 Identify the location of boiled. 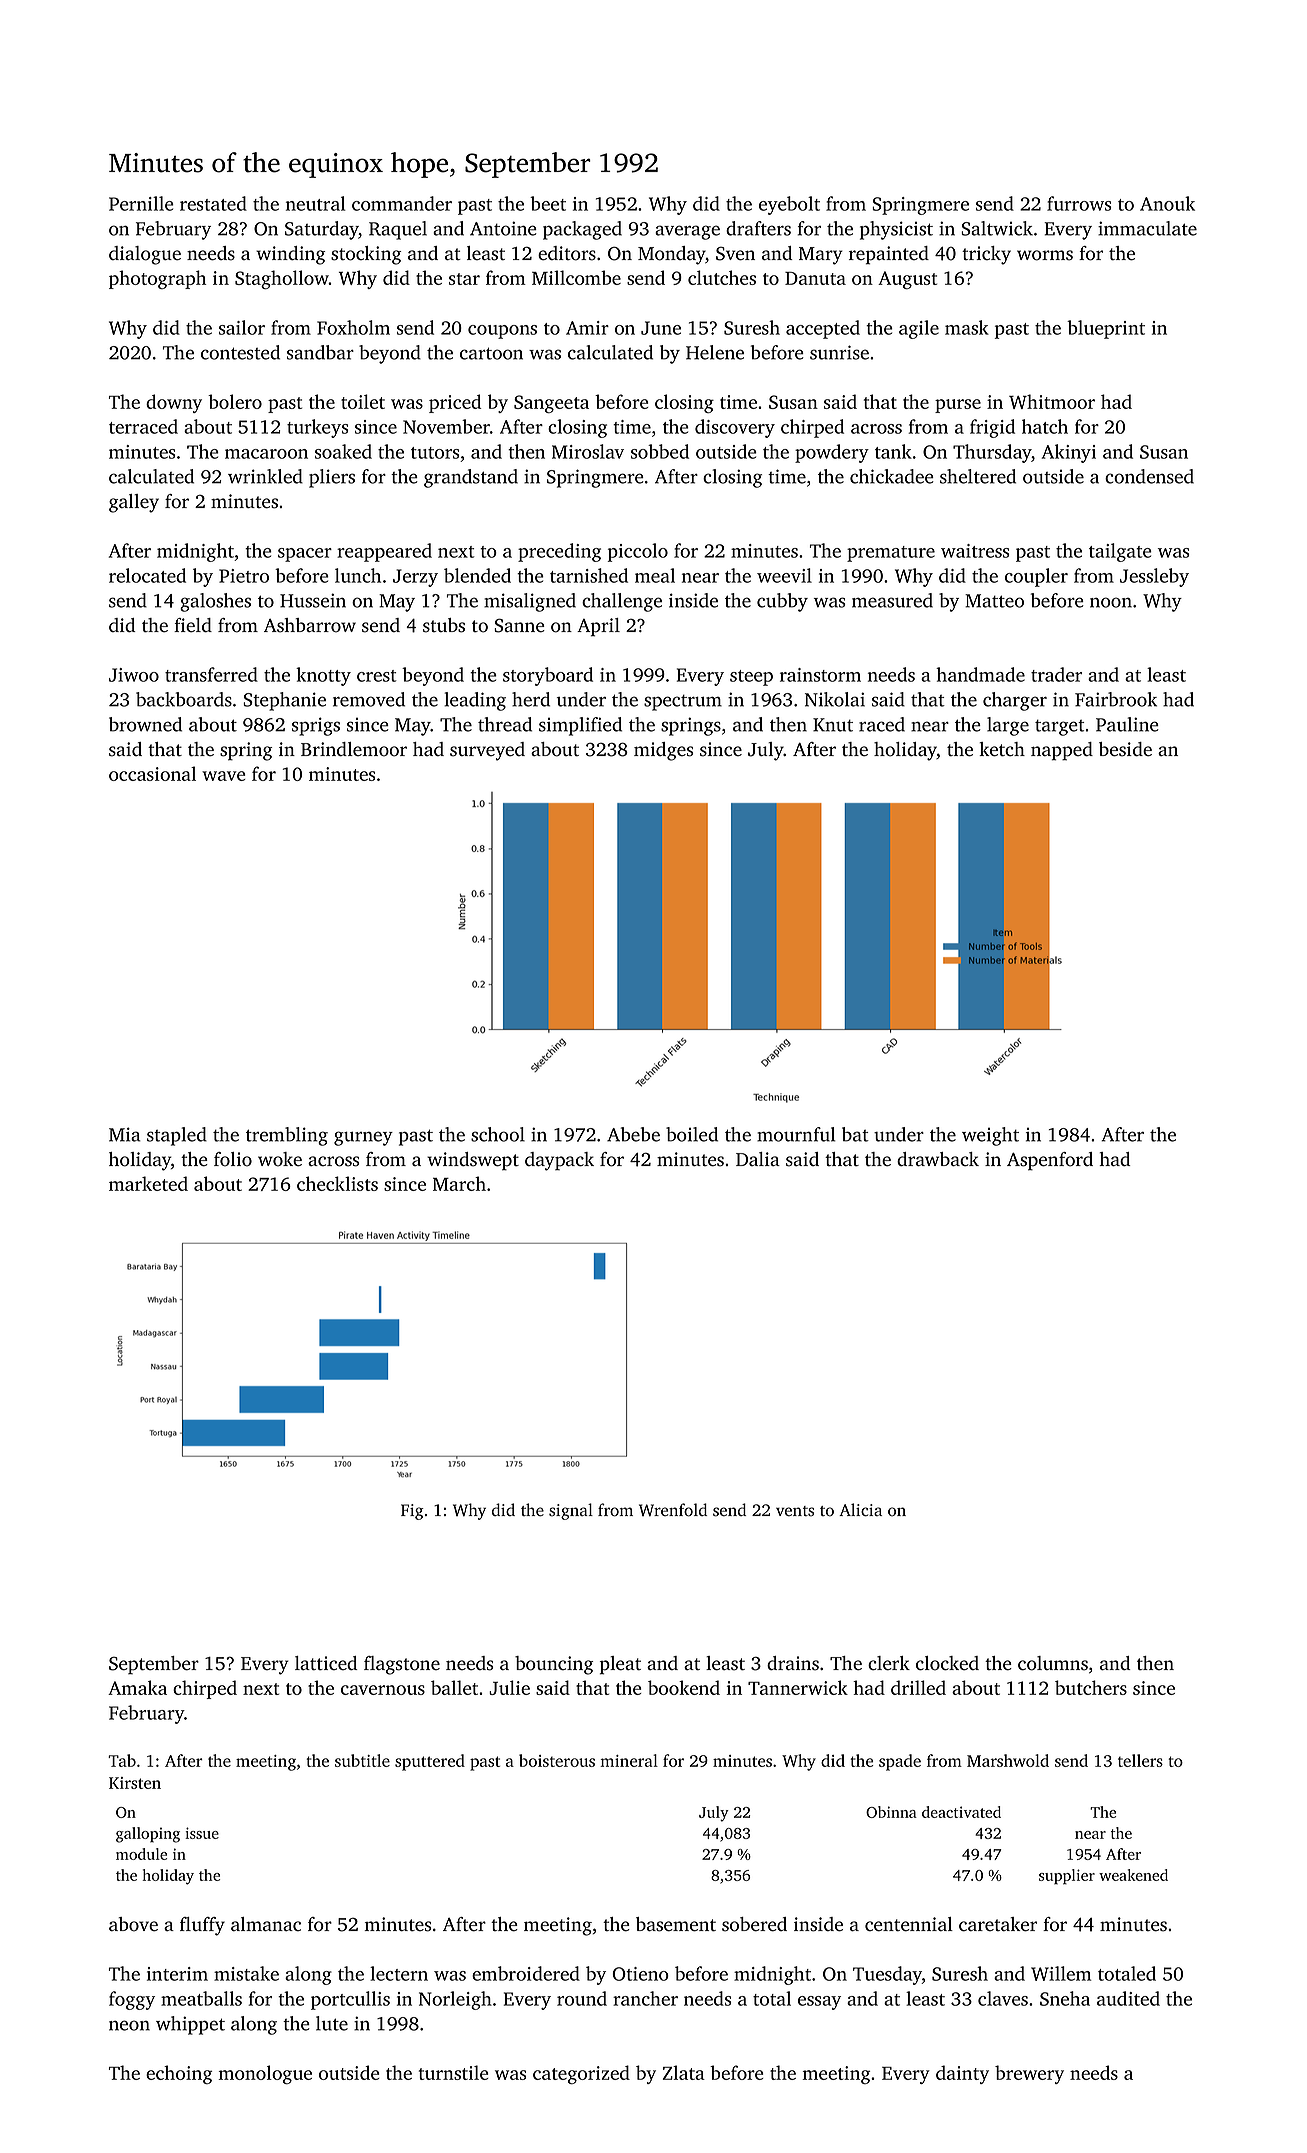
(692, 1134).
